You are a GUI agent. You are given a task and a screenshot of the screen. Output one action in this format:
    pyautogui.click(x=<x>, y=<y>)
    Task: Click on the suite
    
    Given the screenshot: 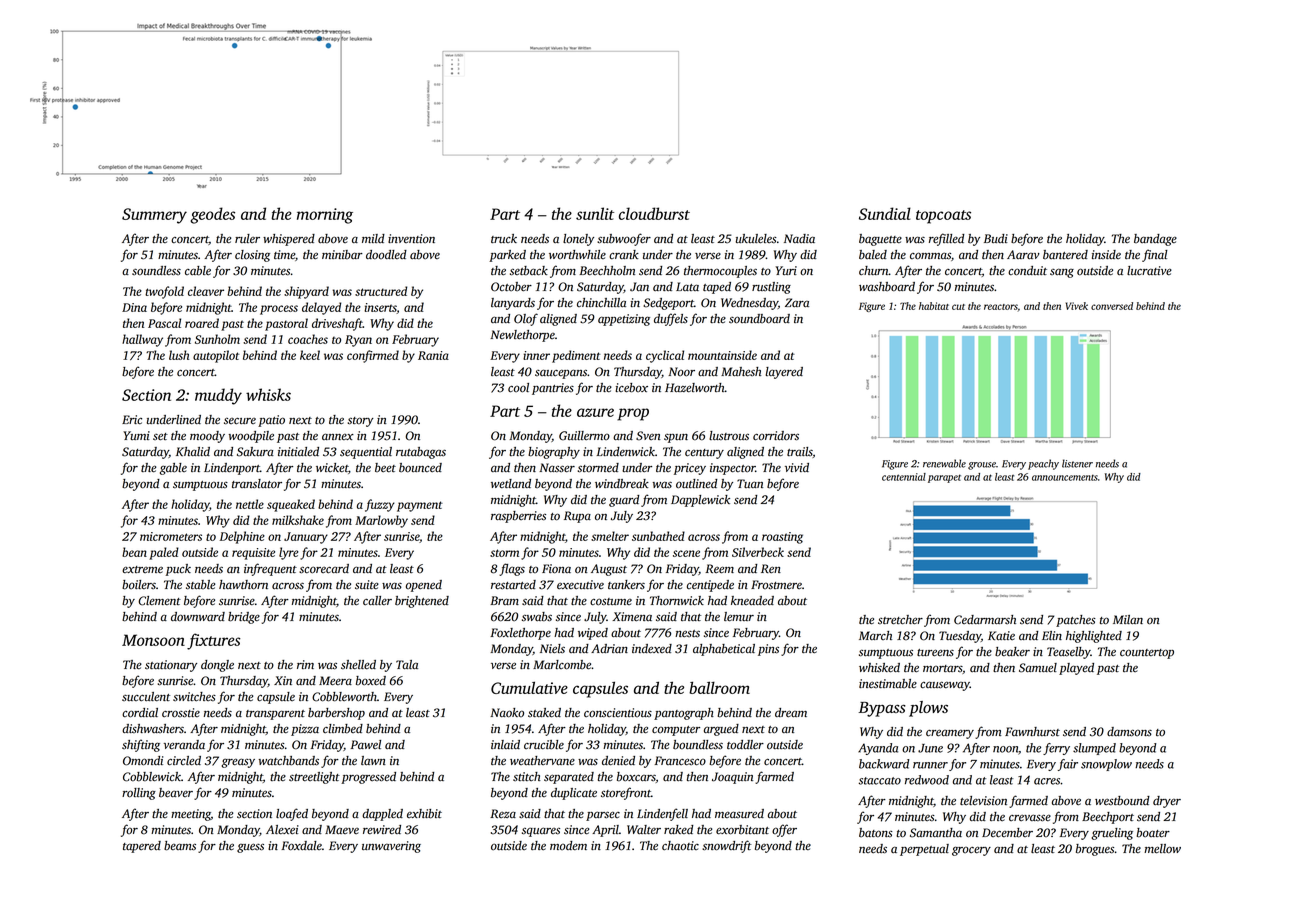 What is the action you would take?
    pyautogui.click(x=367, y=585)
